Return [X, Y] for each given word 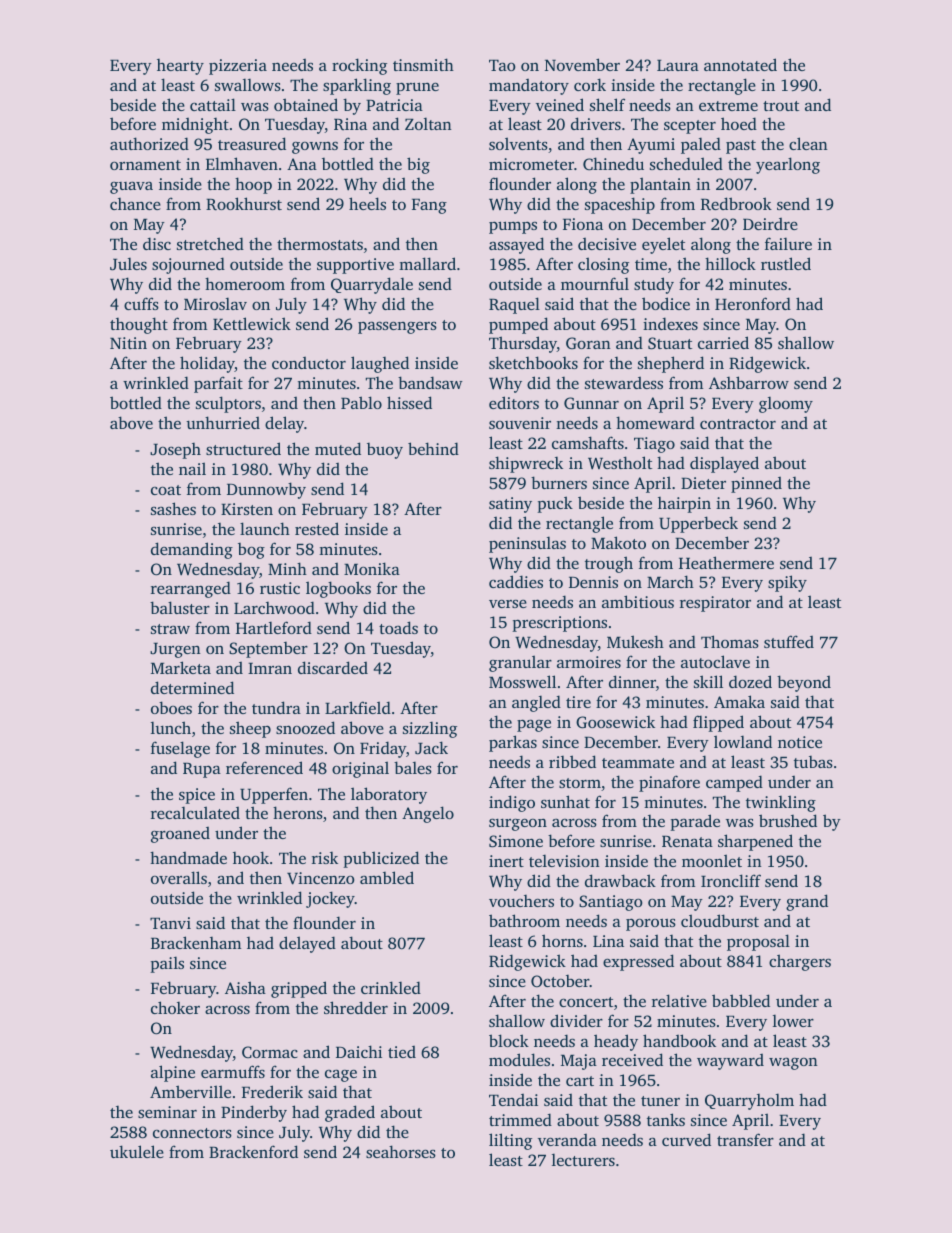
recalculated [195, 812]
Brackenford [253, 1151]
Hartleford [274, 627]
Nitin [128, 343]
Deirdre [770, 224]
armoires [589, 662]
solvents [518, 143]
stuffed [789, 641]
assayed [516, 245]
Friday [383, 749]
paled [701, 145]
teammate [638, 763]
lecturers [583, 1160]
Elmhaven [242, 163]
